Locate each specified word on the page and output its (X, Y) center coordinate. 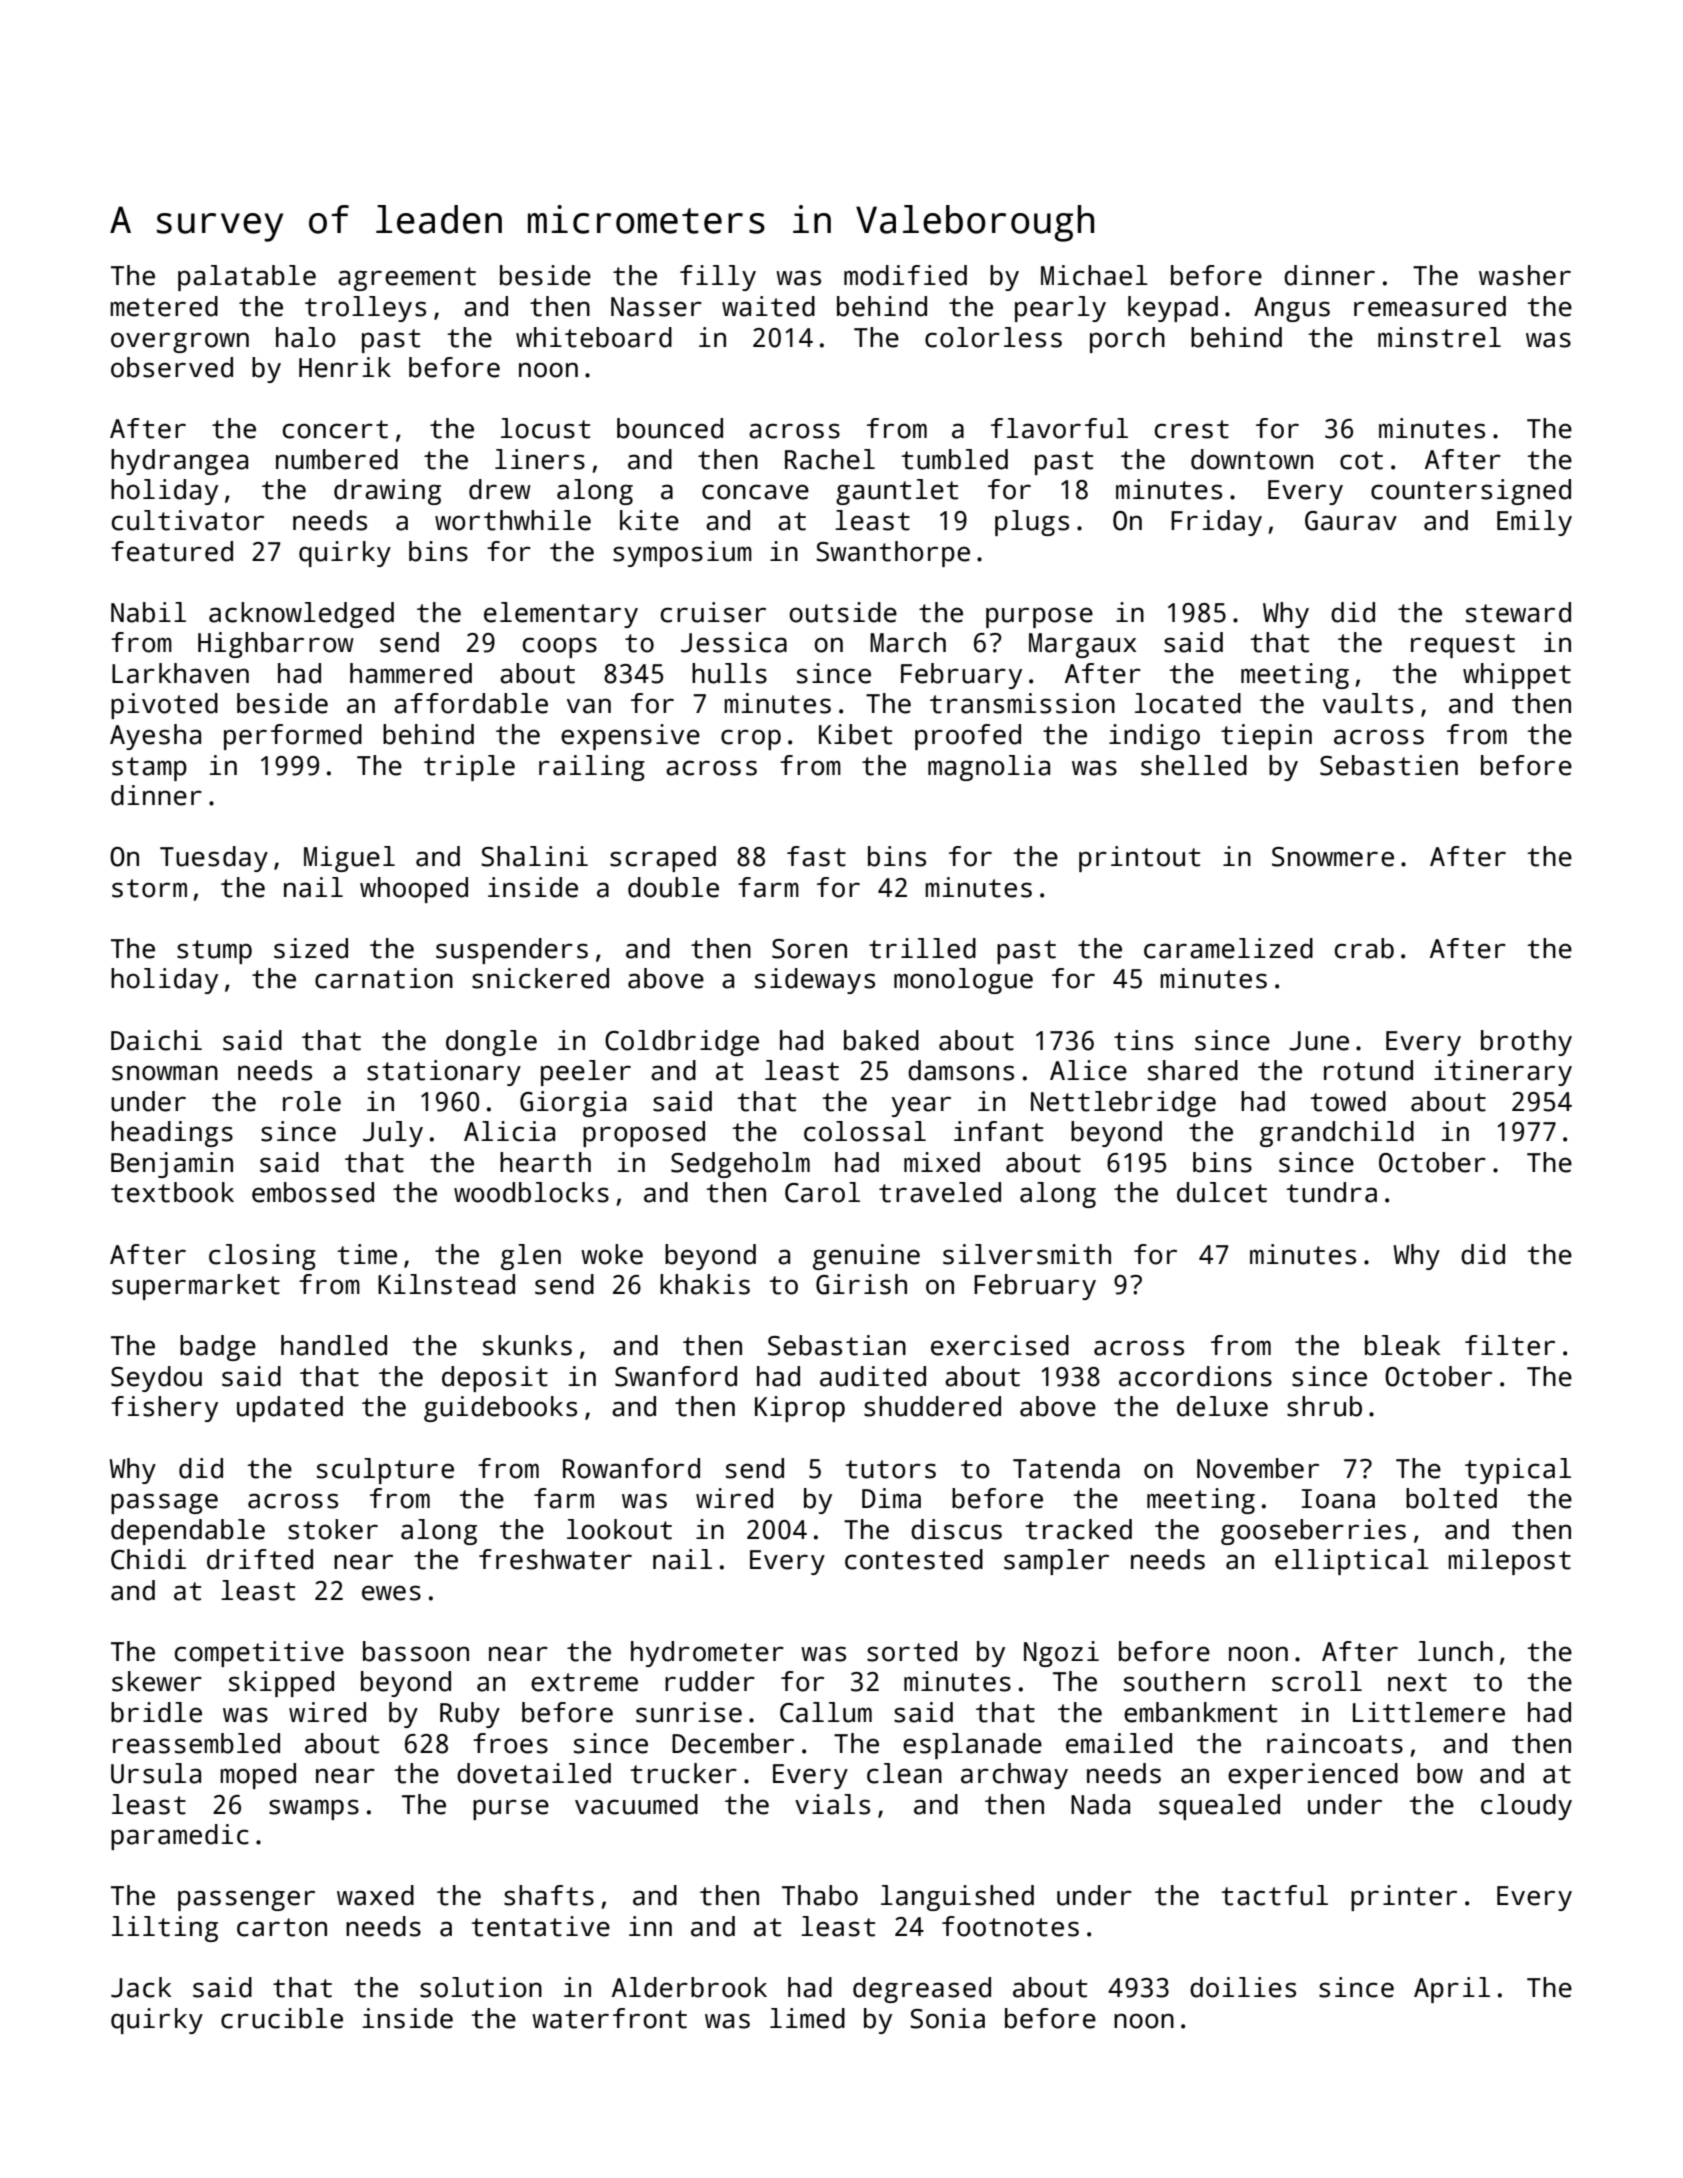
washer (1525, 275)
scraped (663, 859)
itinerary (1503, 1073)
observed (172, 367)
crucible (282, 2018)
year (921, 1106)
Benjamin (172, 1165)
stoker (333, 1529)
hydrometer (707, 1654)
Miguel (349, 859)
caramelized (1228, 948)
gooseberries (1313, 1532)
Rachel (830, 459)
